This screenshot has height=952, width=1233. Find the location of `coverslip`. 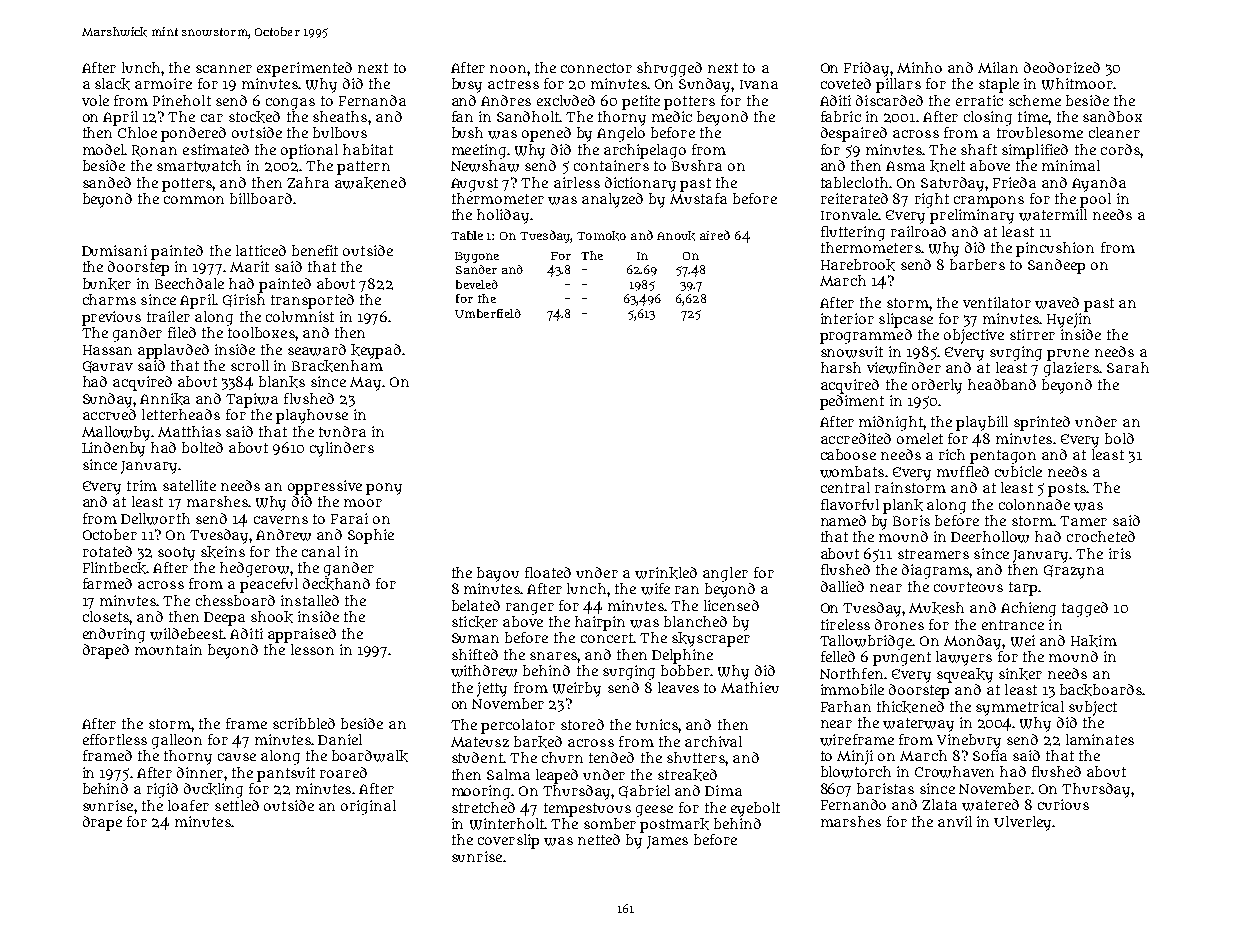

coverslip is located at coordinates (508, 841).
